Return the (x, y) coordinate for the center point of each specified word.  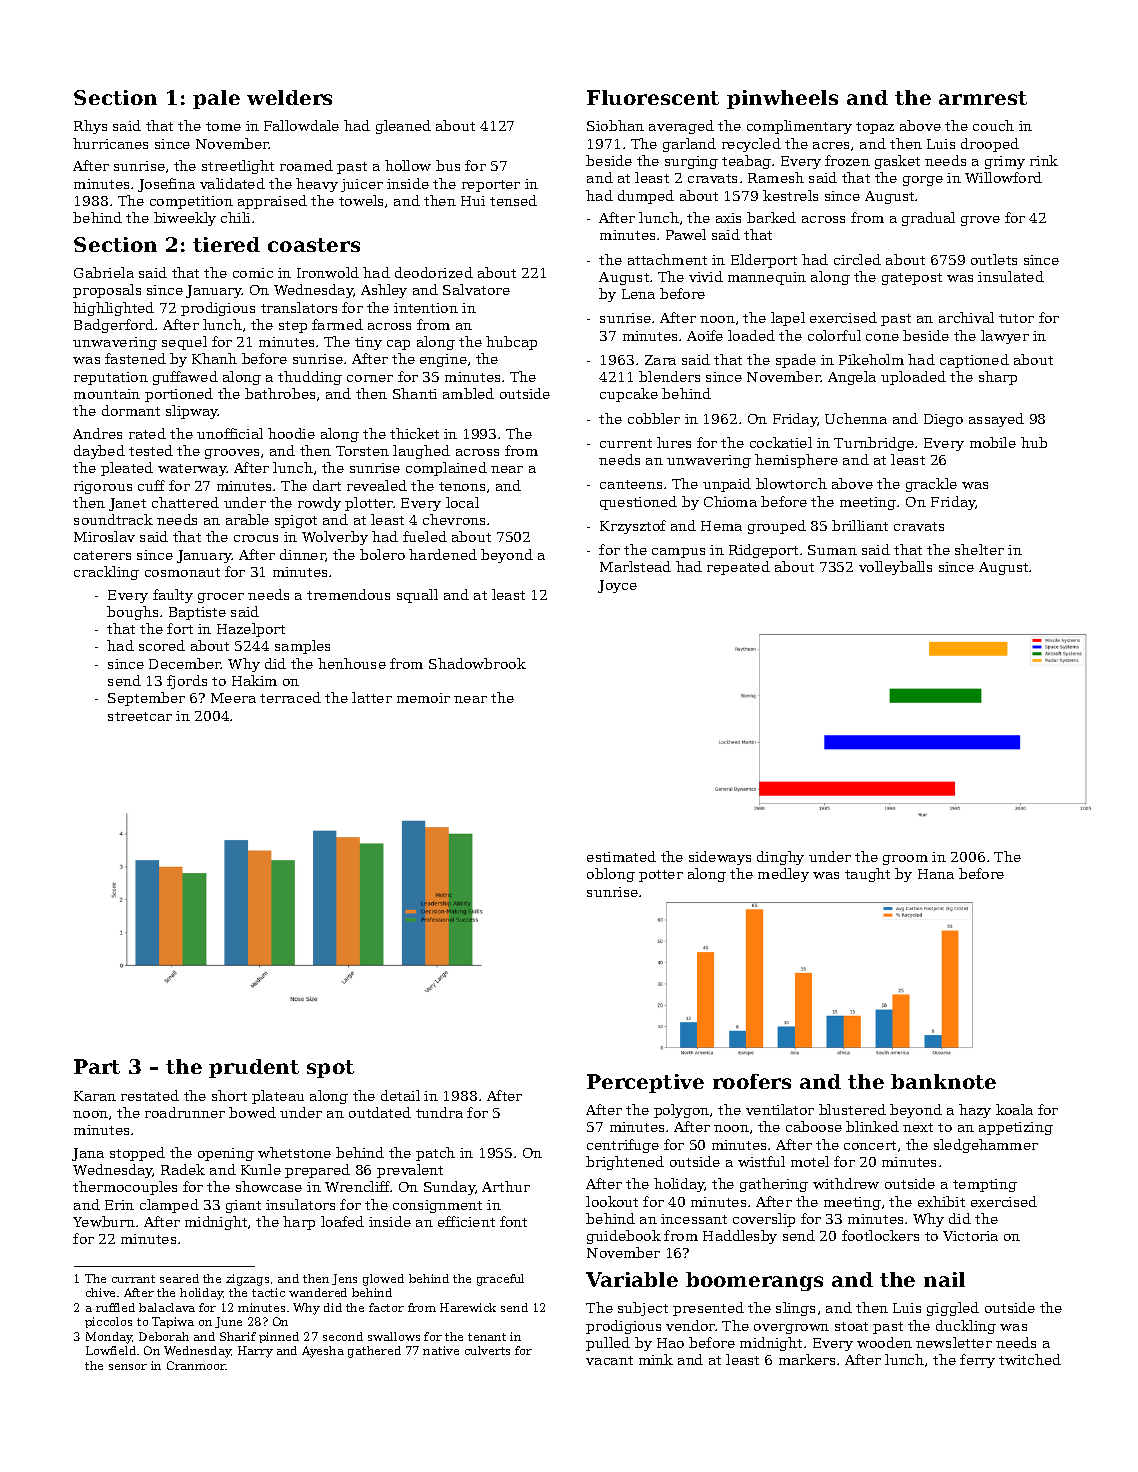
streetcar (140, 716)
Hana (936, 874)
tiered (226, 244)
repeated (738, 568)
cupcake (629, 395)
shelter (979, 549)
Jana (88, 1154)
